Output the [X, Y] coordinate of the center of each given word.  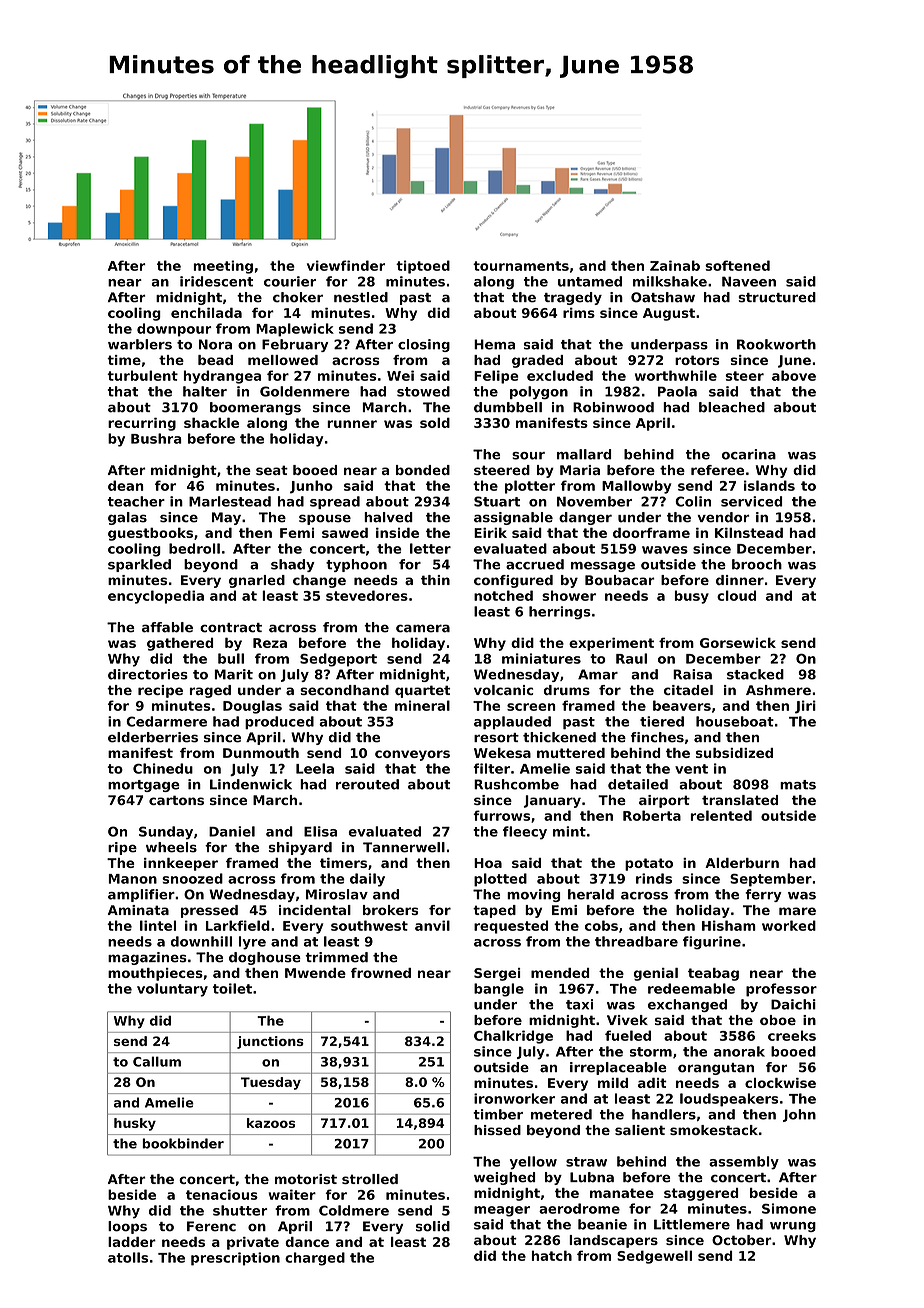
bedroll [194, 548]
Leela [315, 768]
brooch [757, 564]
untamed [590, 281]
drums [567, 690]
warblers [140, 344]
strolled [370, 1179]
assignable [513, 518]
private [253, 1243]
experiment [611, 644]
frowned [381, 973]
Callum [157, 1061]
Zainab [675, 265]
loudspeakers [729, 1100]
